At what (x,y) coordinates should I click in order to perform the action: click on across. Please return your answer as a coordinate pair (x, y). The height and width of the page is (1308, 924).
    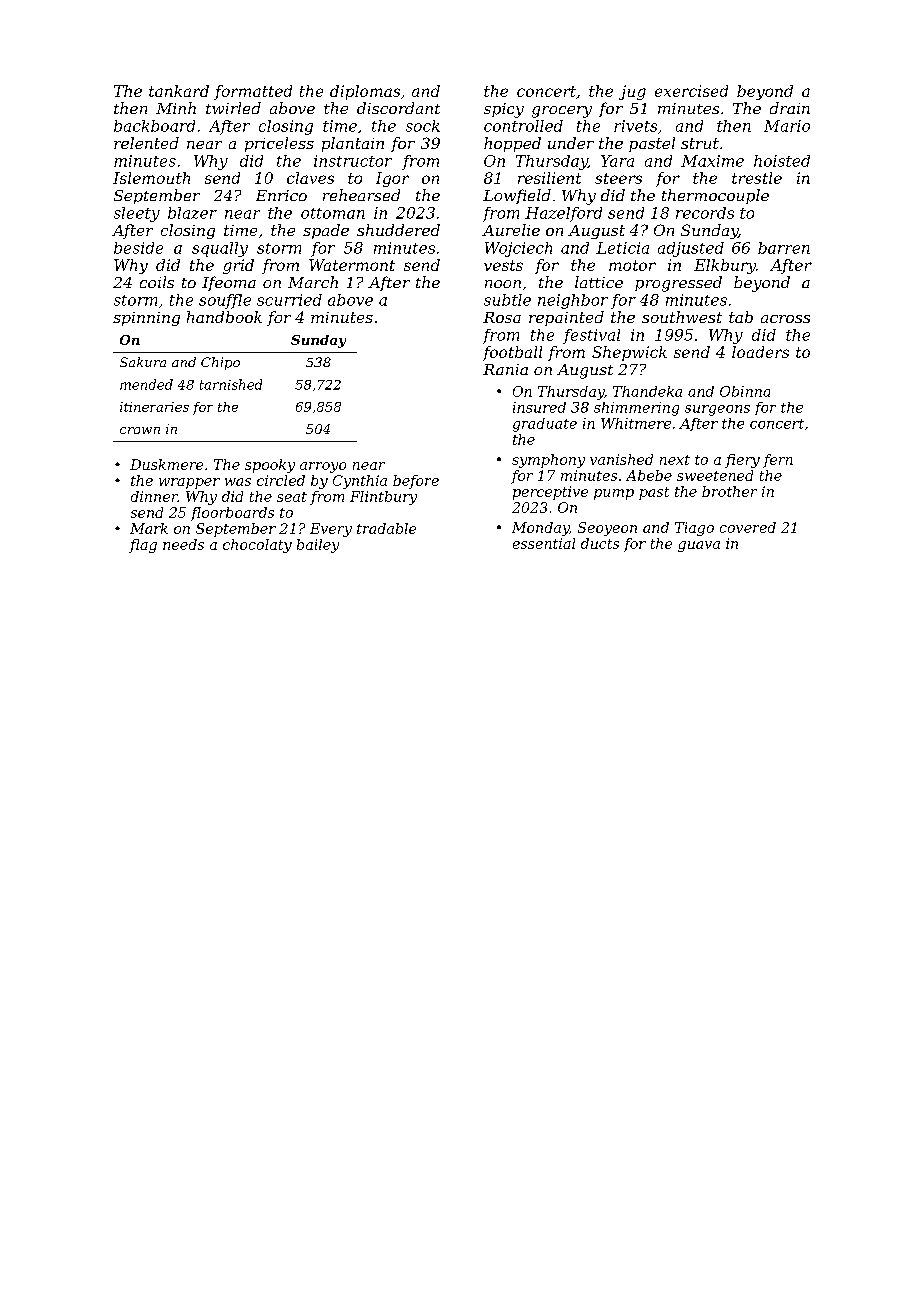
    Looking at the image, I should click on (785, 319).
